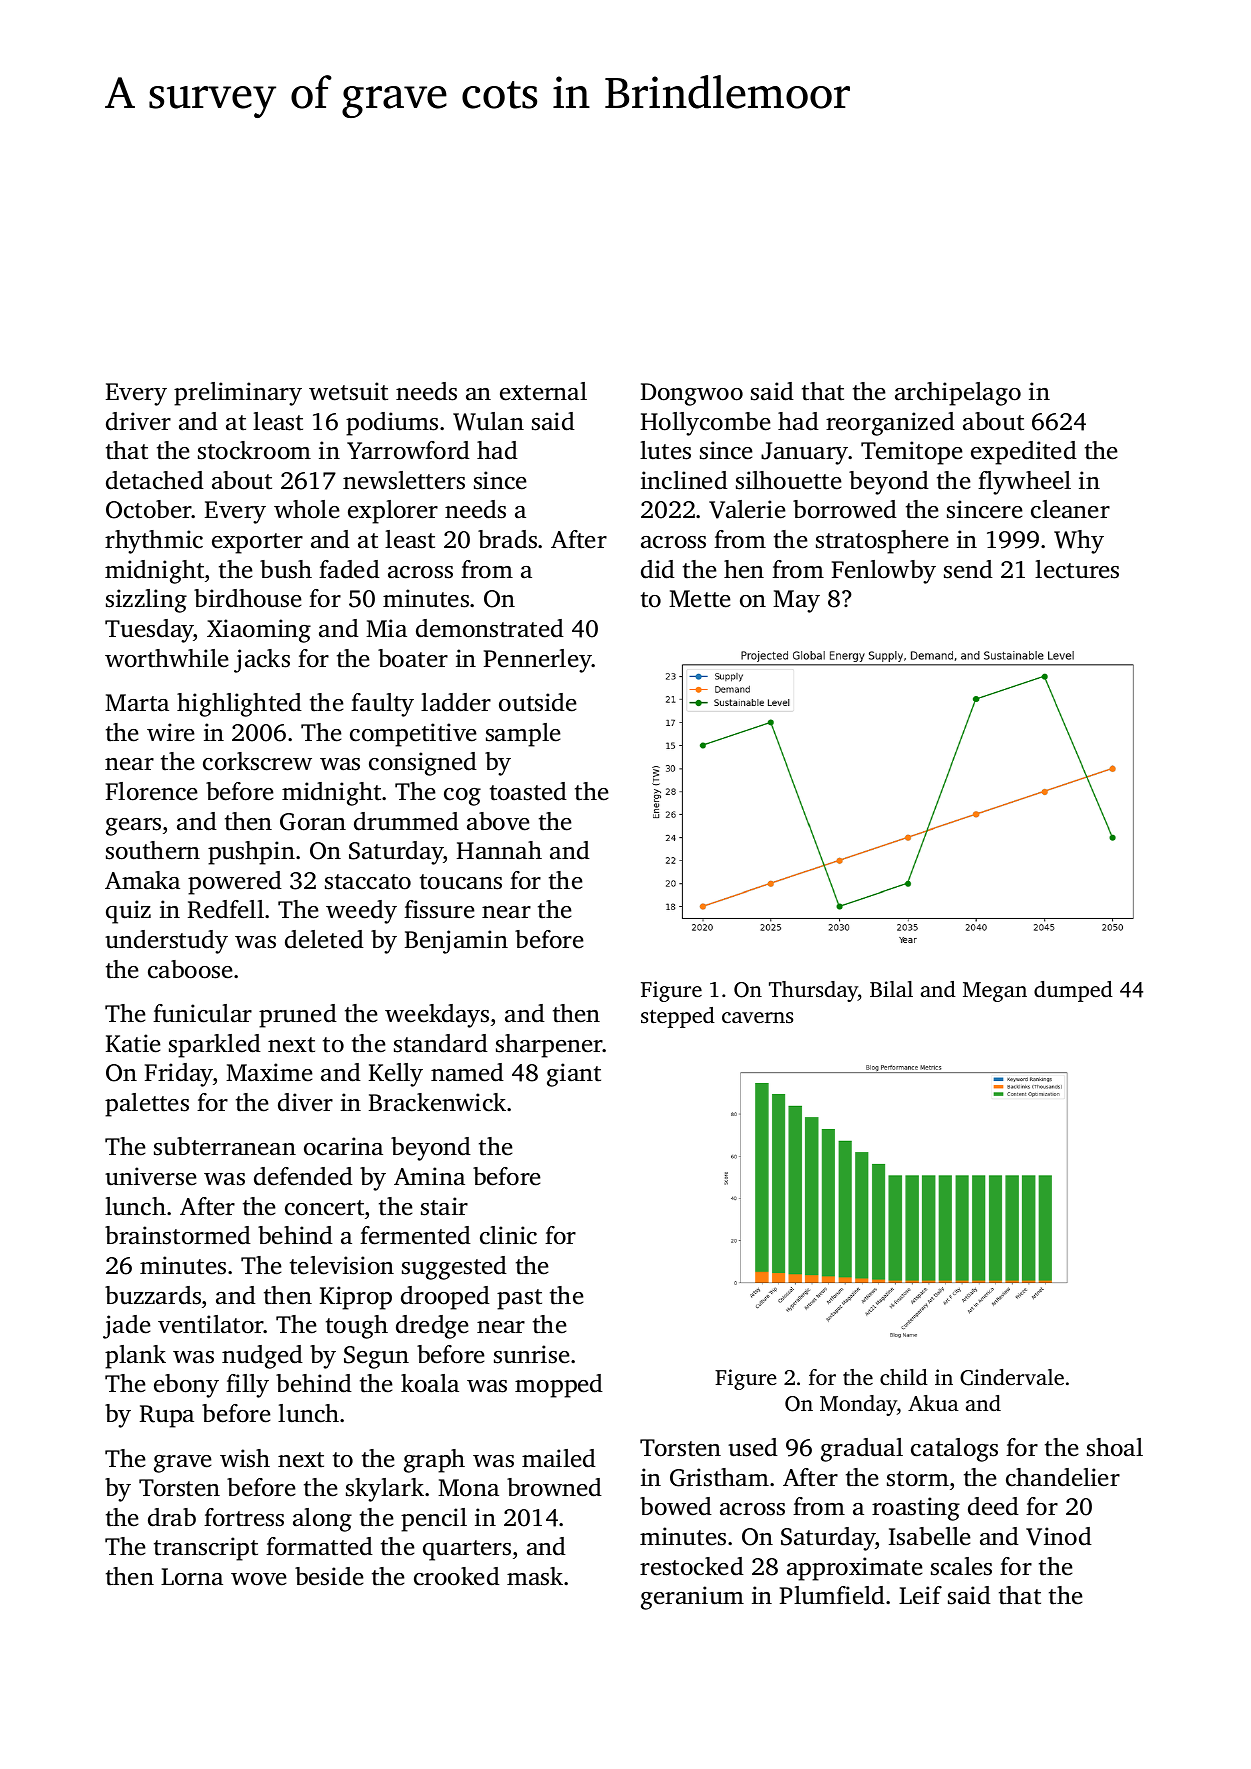 This document has width=1251, height=1769. What do you see at coordinates (192, 1577) in the document?
I see `Lorna` at bounding box center [192, 1577].
